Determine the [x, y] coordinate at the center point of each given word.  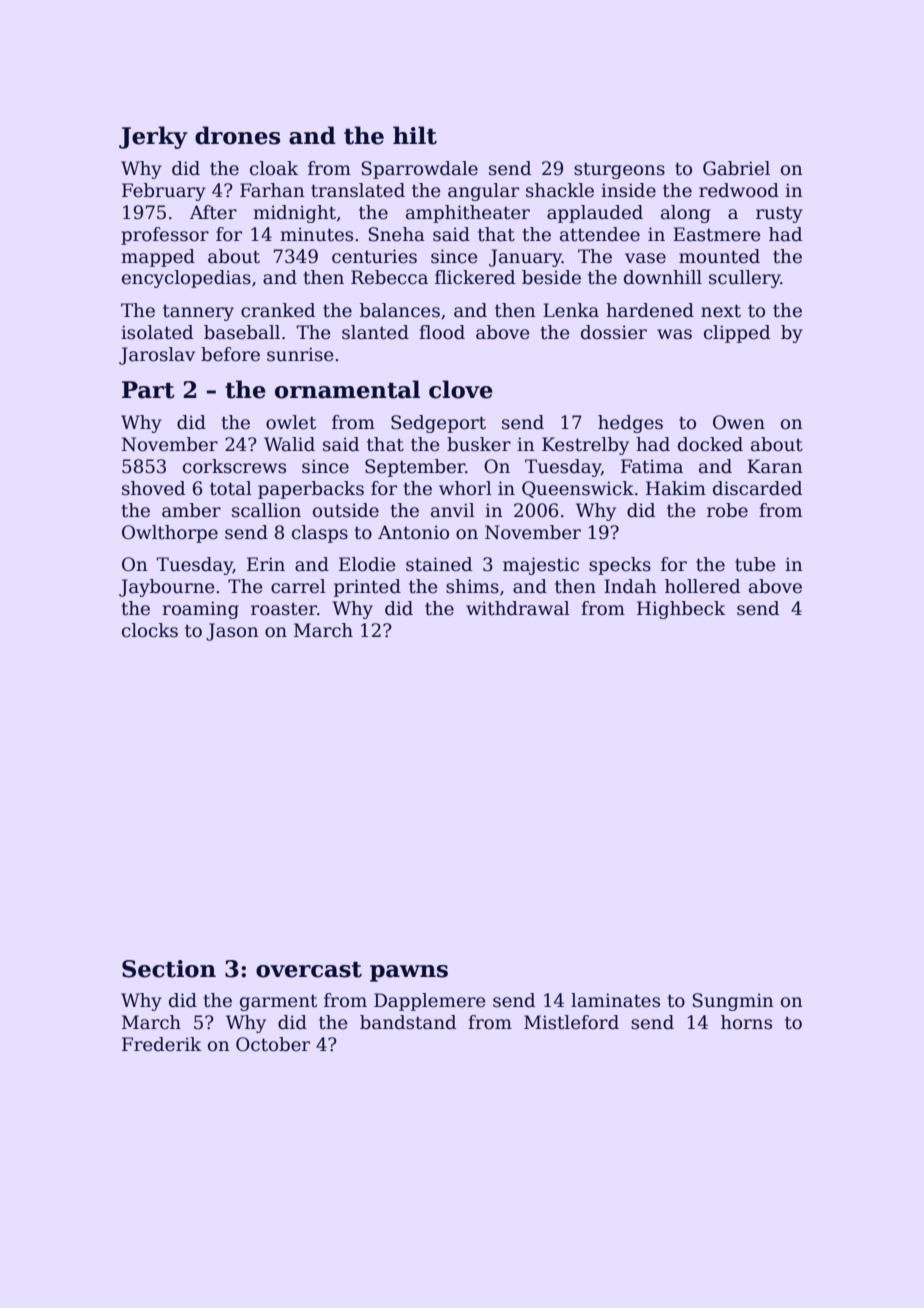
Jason [232, 632]
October [273, 1044]
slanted [375, 332]
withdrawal [518, 608]
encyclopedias [186, 279]
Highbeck [681, 610]
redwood [739, 190]
